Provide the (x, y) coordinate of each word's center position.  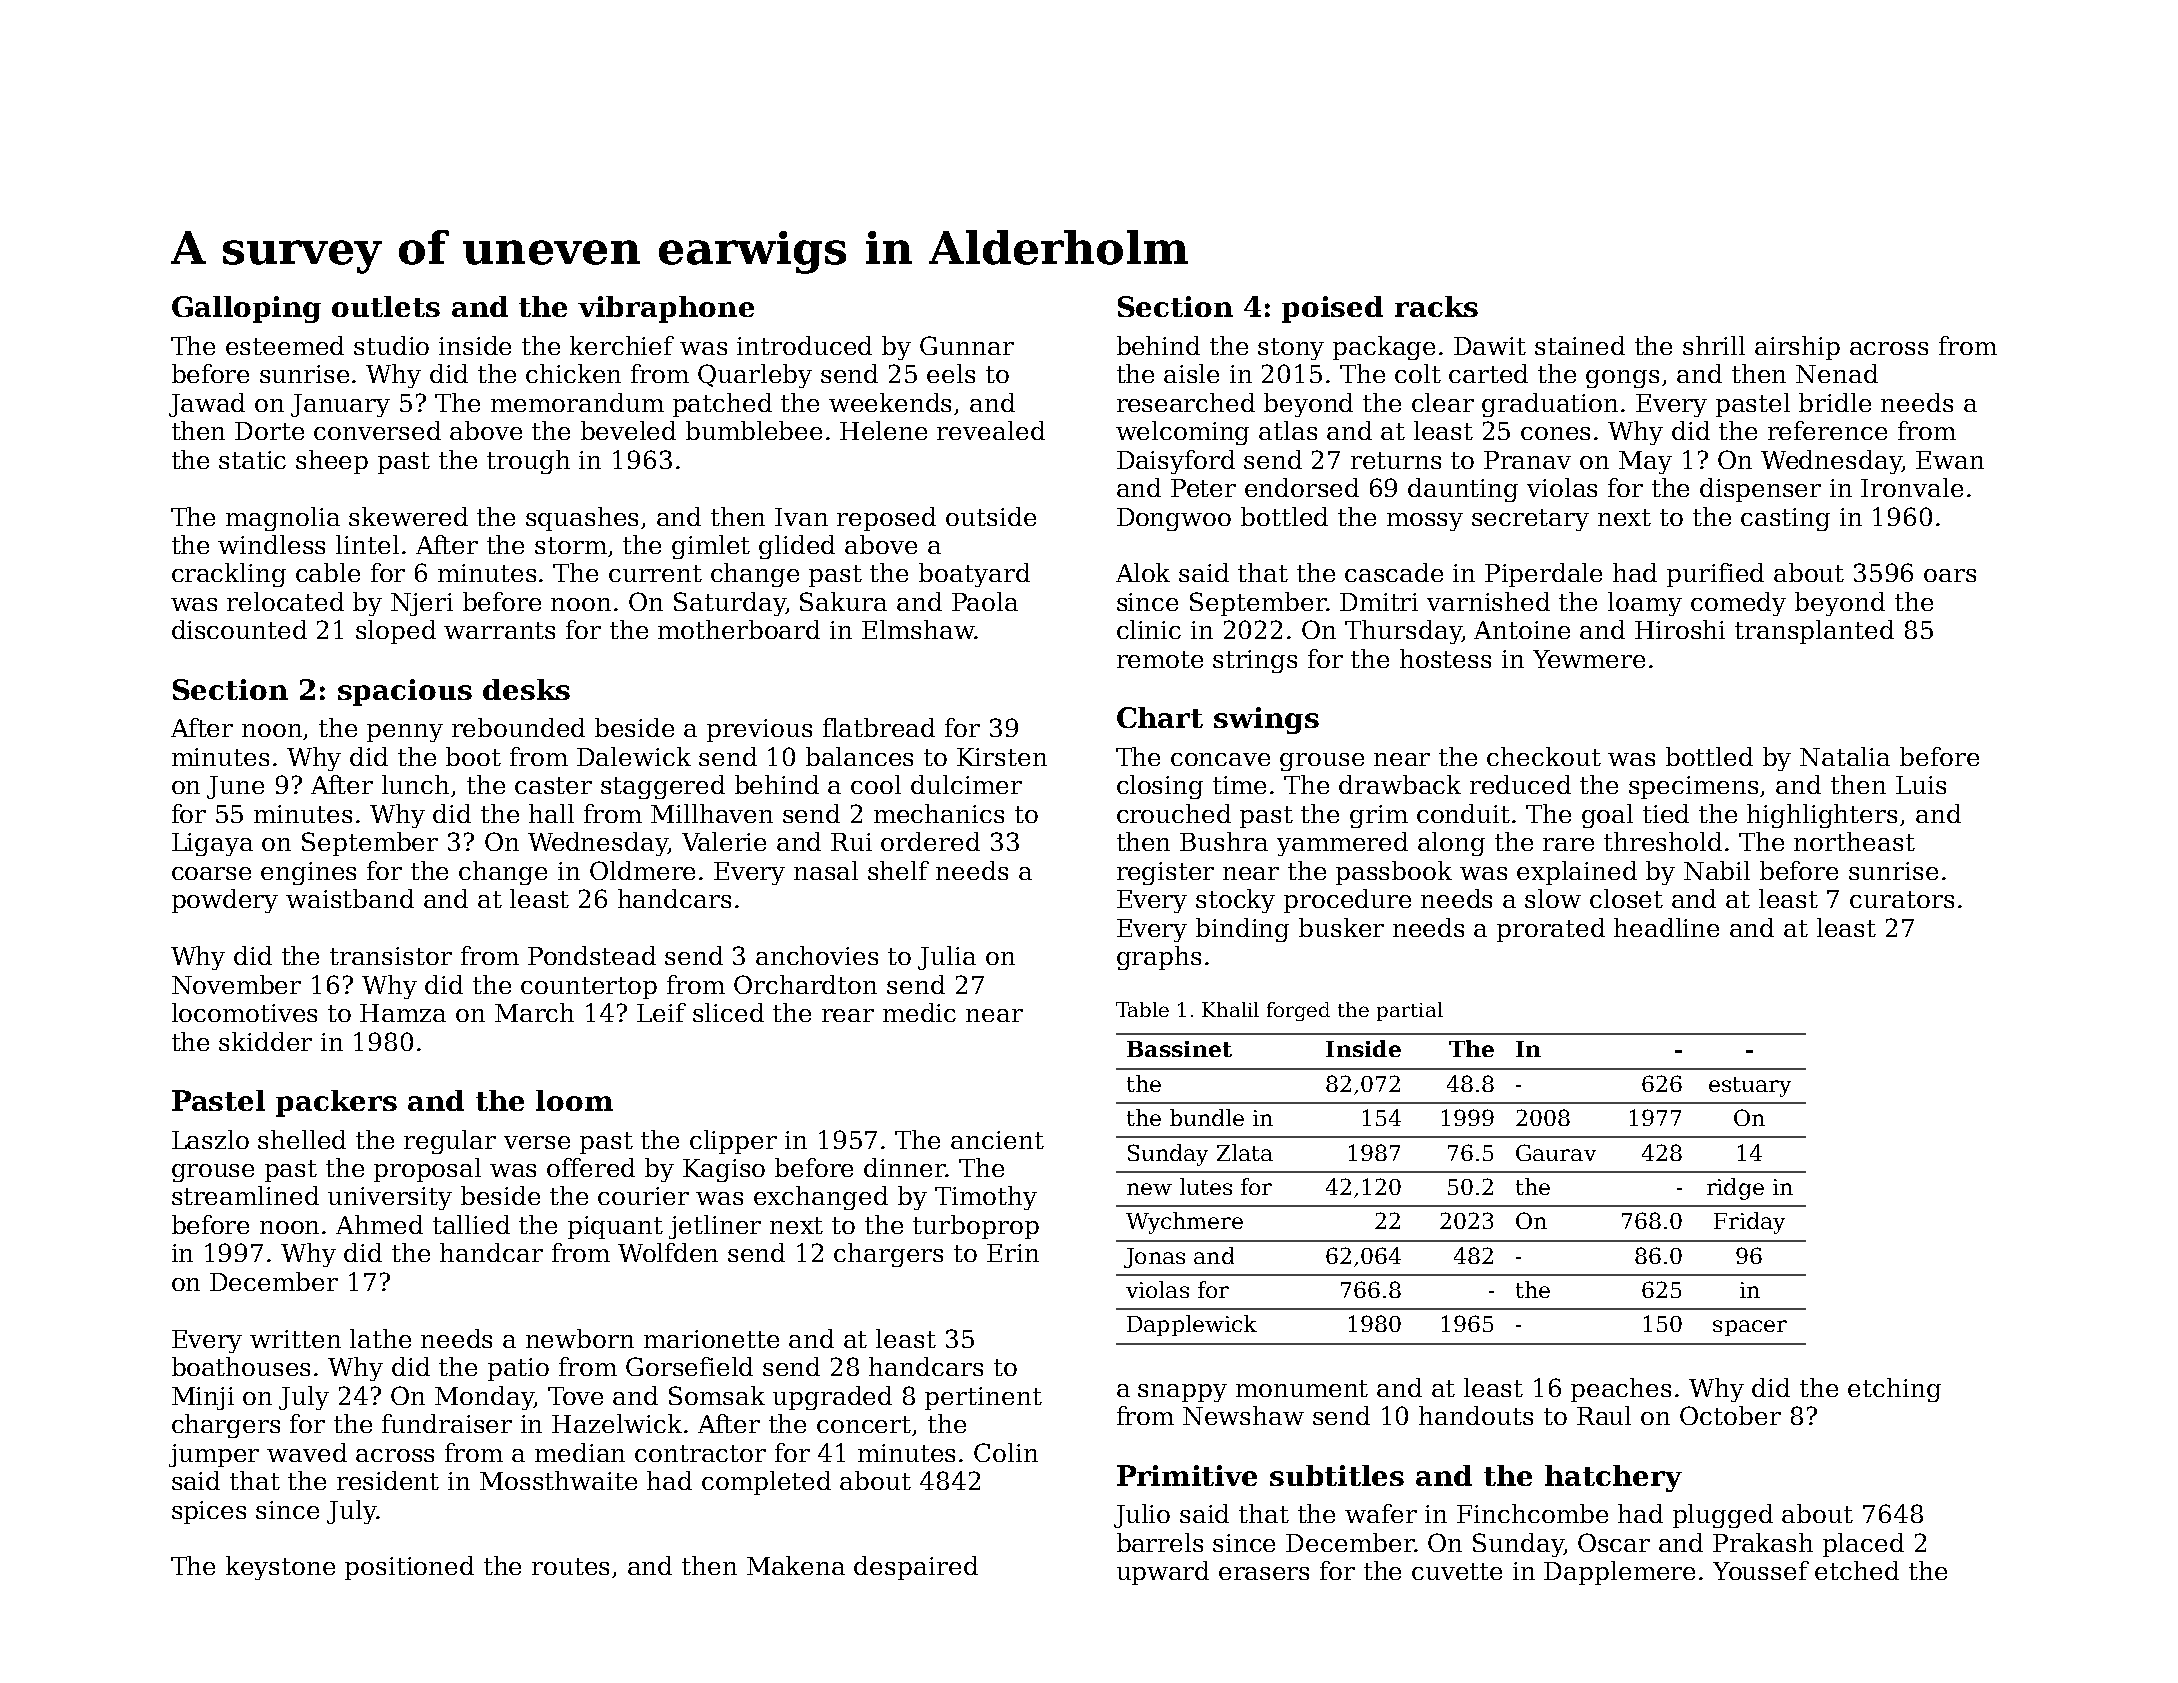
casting (1785, 519)
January (340, 405)
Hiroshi (1680, 629)
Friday (1749, 1223)
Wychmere (1184, 1223)
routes (570, 1566)
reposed (886, 519)
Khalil (1230, 1009)
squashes (582, 519)
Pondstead (592, 955)
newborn (580, 1338)
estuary (1750, 1087)
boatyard (974, 575)
